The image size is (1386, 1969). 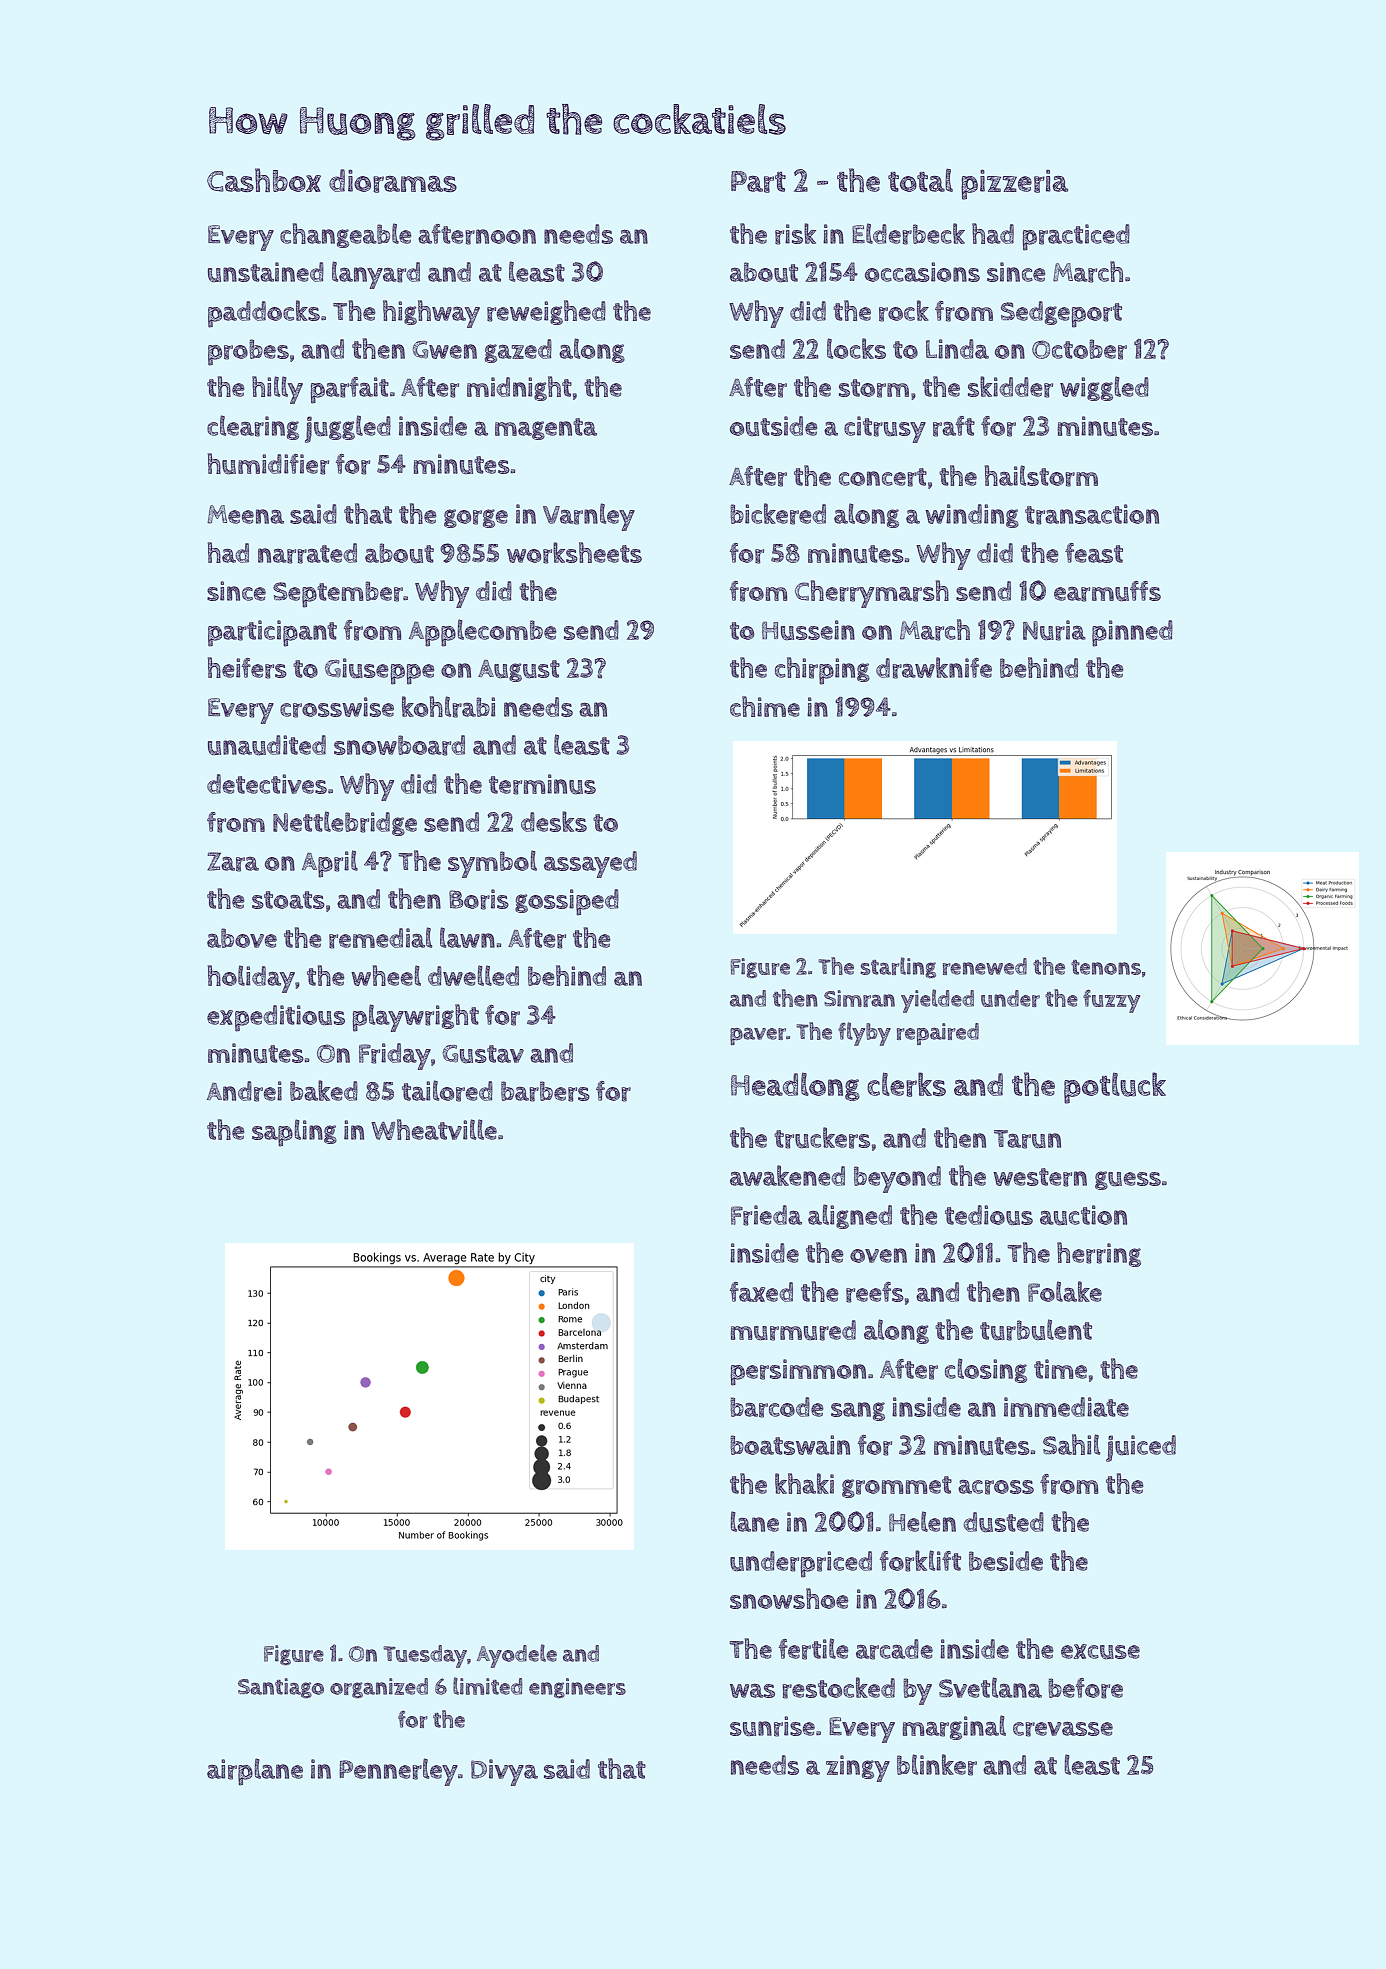 What do you see at coordinates (444, 350) in the image?
I see `Gwen` at bounding box center [444, 350].
